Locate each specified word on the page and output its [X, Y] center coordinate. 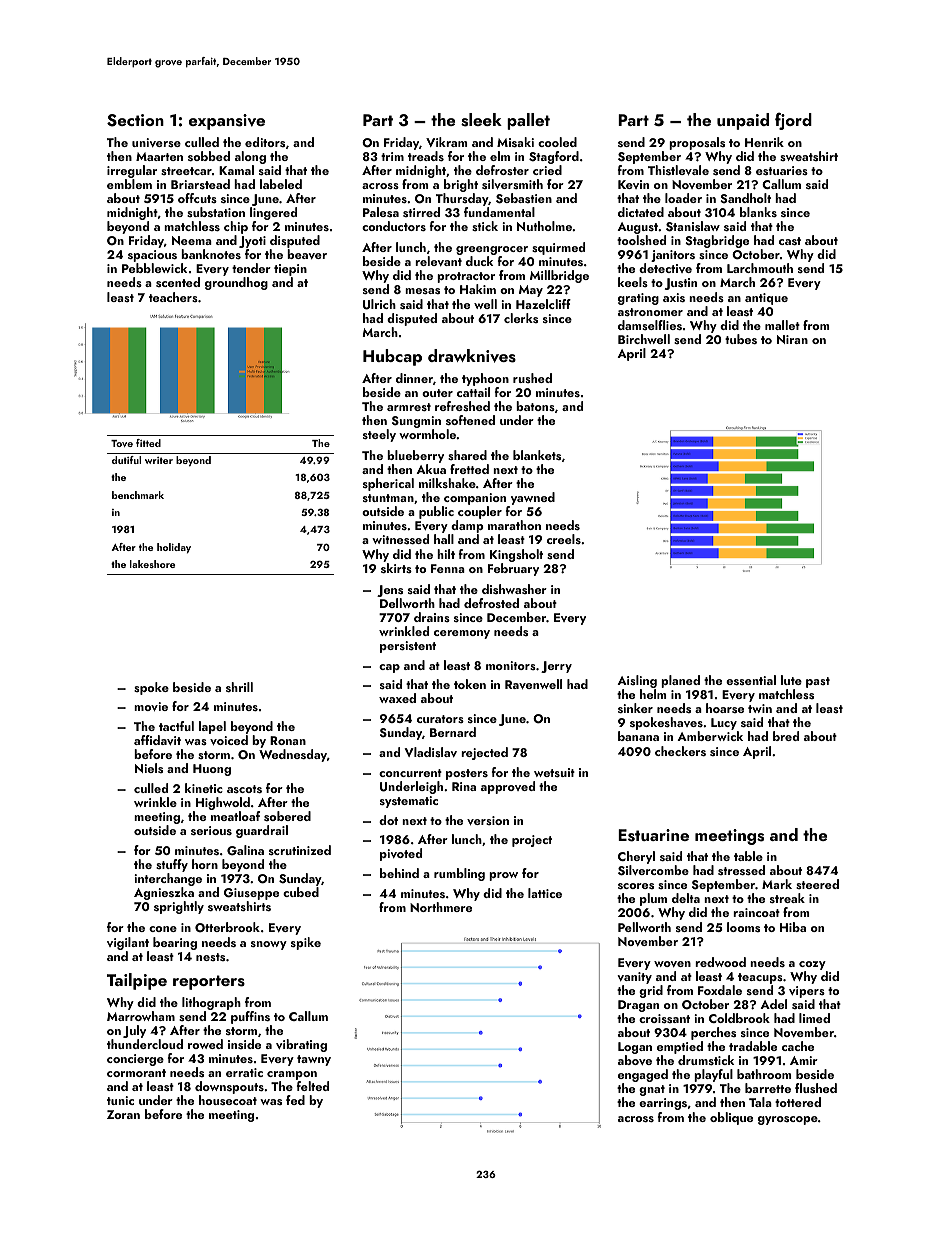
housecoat [228, 1100]
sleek [481, 120]
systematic [409, 802]
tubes [741, 339]
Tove [122, 443]
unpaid [743, 121]
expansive [227, 122]
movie [151, 706]
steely [379, 435]
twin [760, 708]
